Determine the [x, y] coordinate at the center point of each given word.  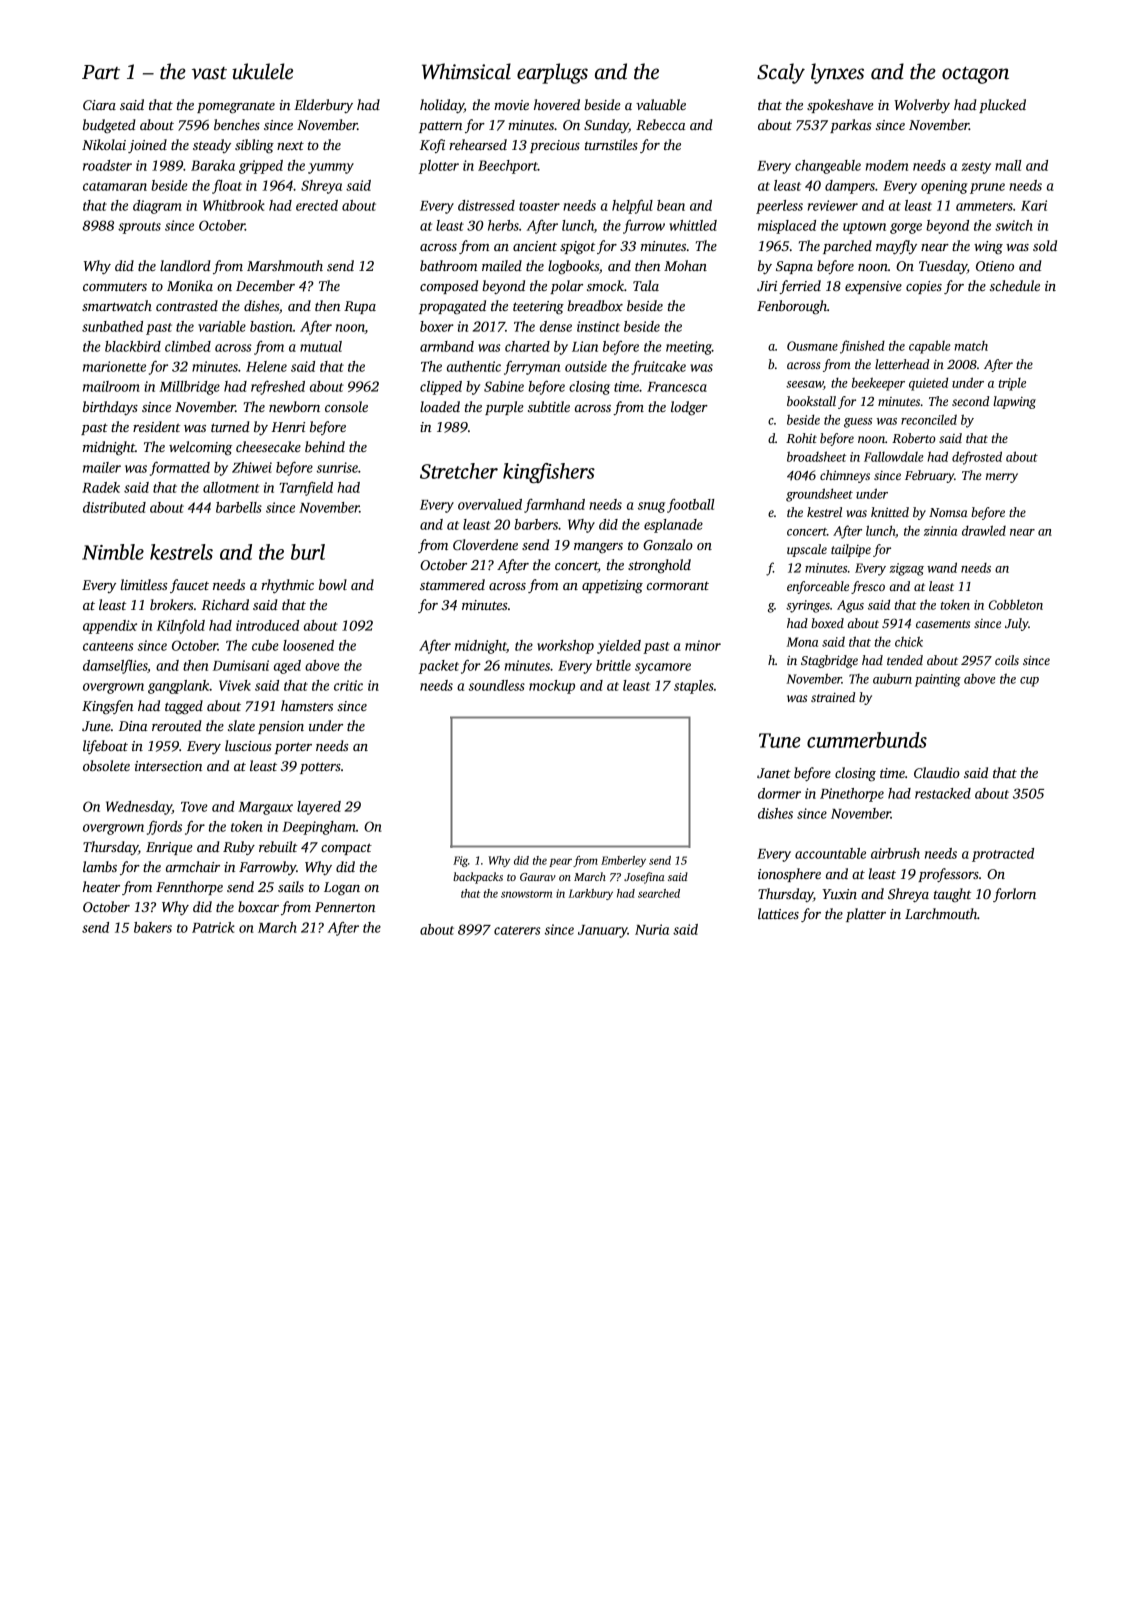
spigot [577, 247]
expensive [873, 287]
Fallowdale [894, 456]
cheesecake [268, 446]
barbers [536, 524]
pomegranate [236, 107]
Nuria [652, 929]
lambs [100, 866]
